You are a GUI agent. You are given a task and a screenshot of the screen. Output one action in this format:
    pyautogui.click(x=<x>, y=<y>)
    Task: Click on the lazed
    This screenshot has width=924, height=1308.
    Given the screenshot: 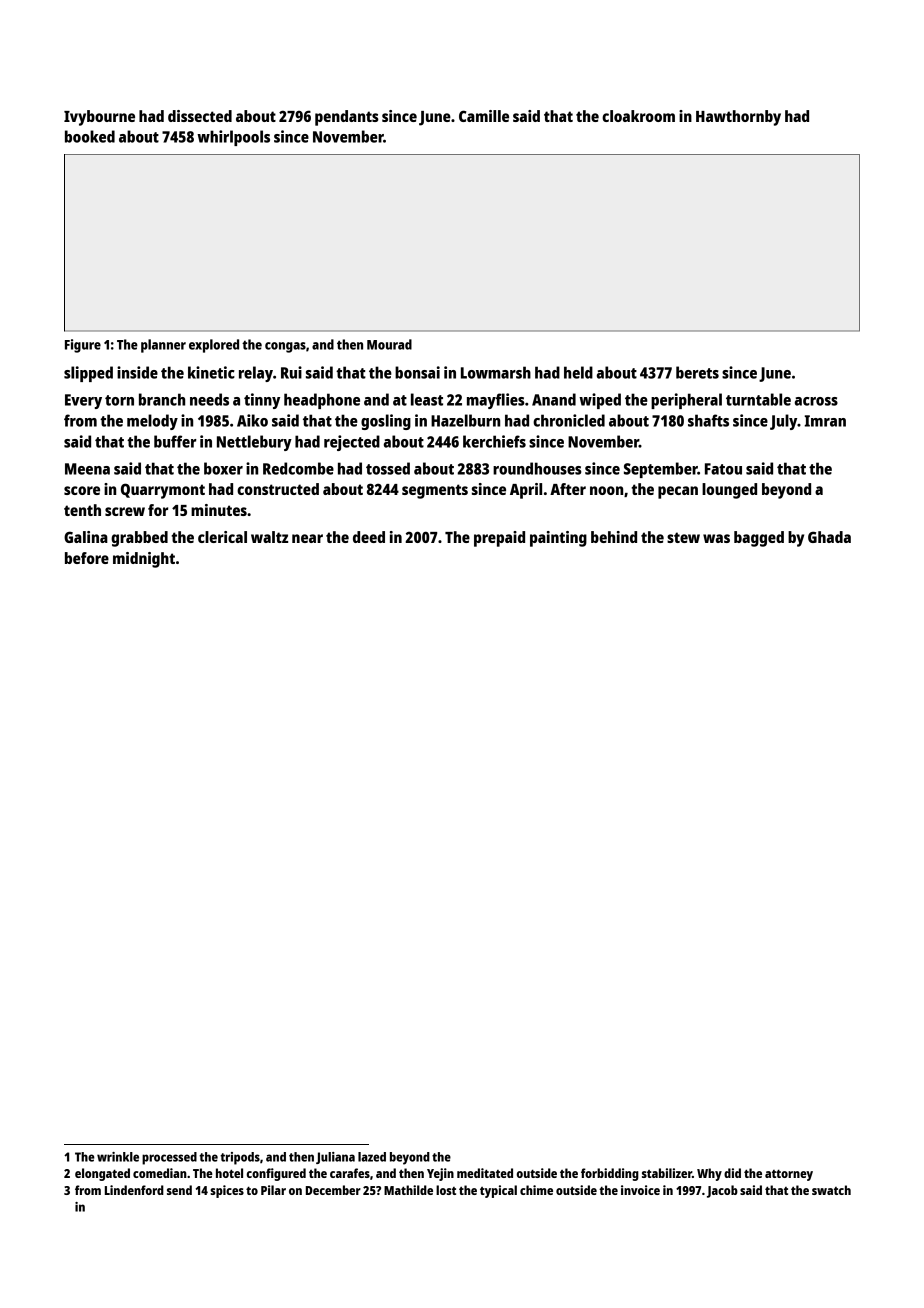 What is the action you would take?
    pyautogui.click(x=372, y=1157)
